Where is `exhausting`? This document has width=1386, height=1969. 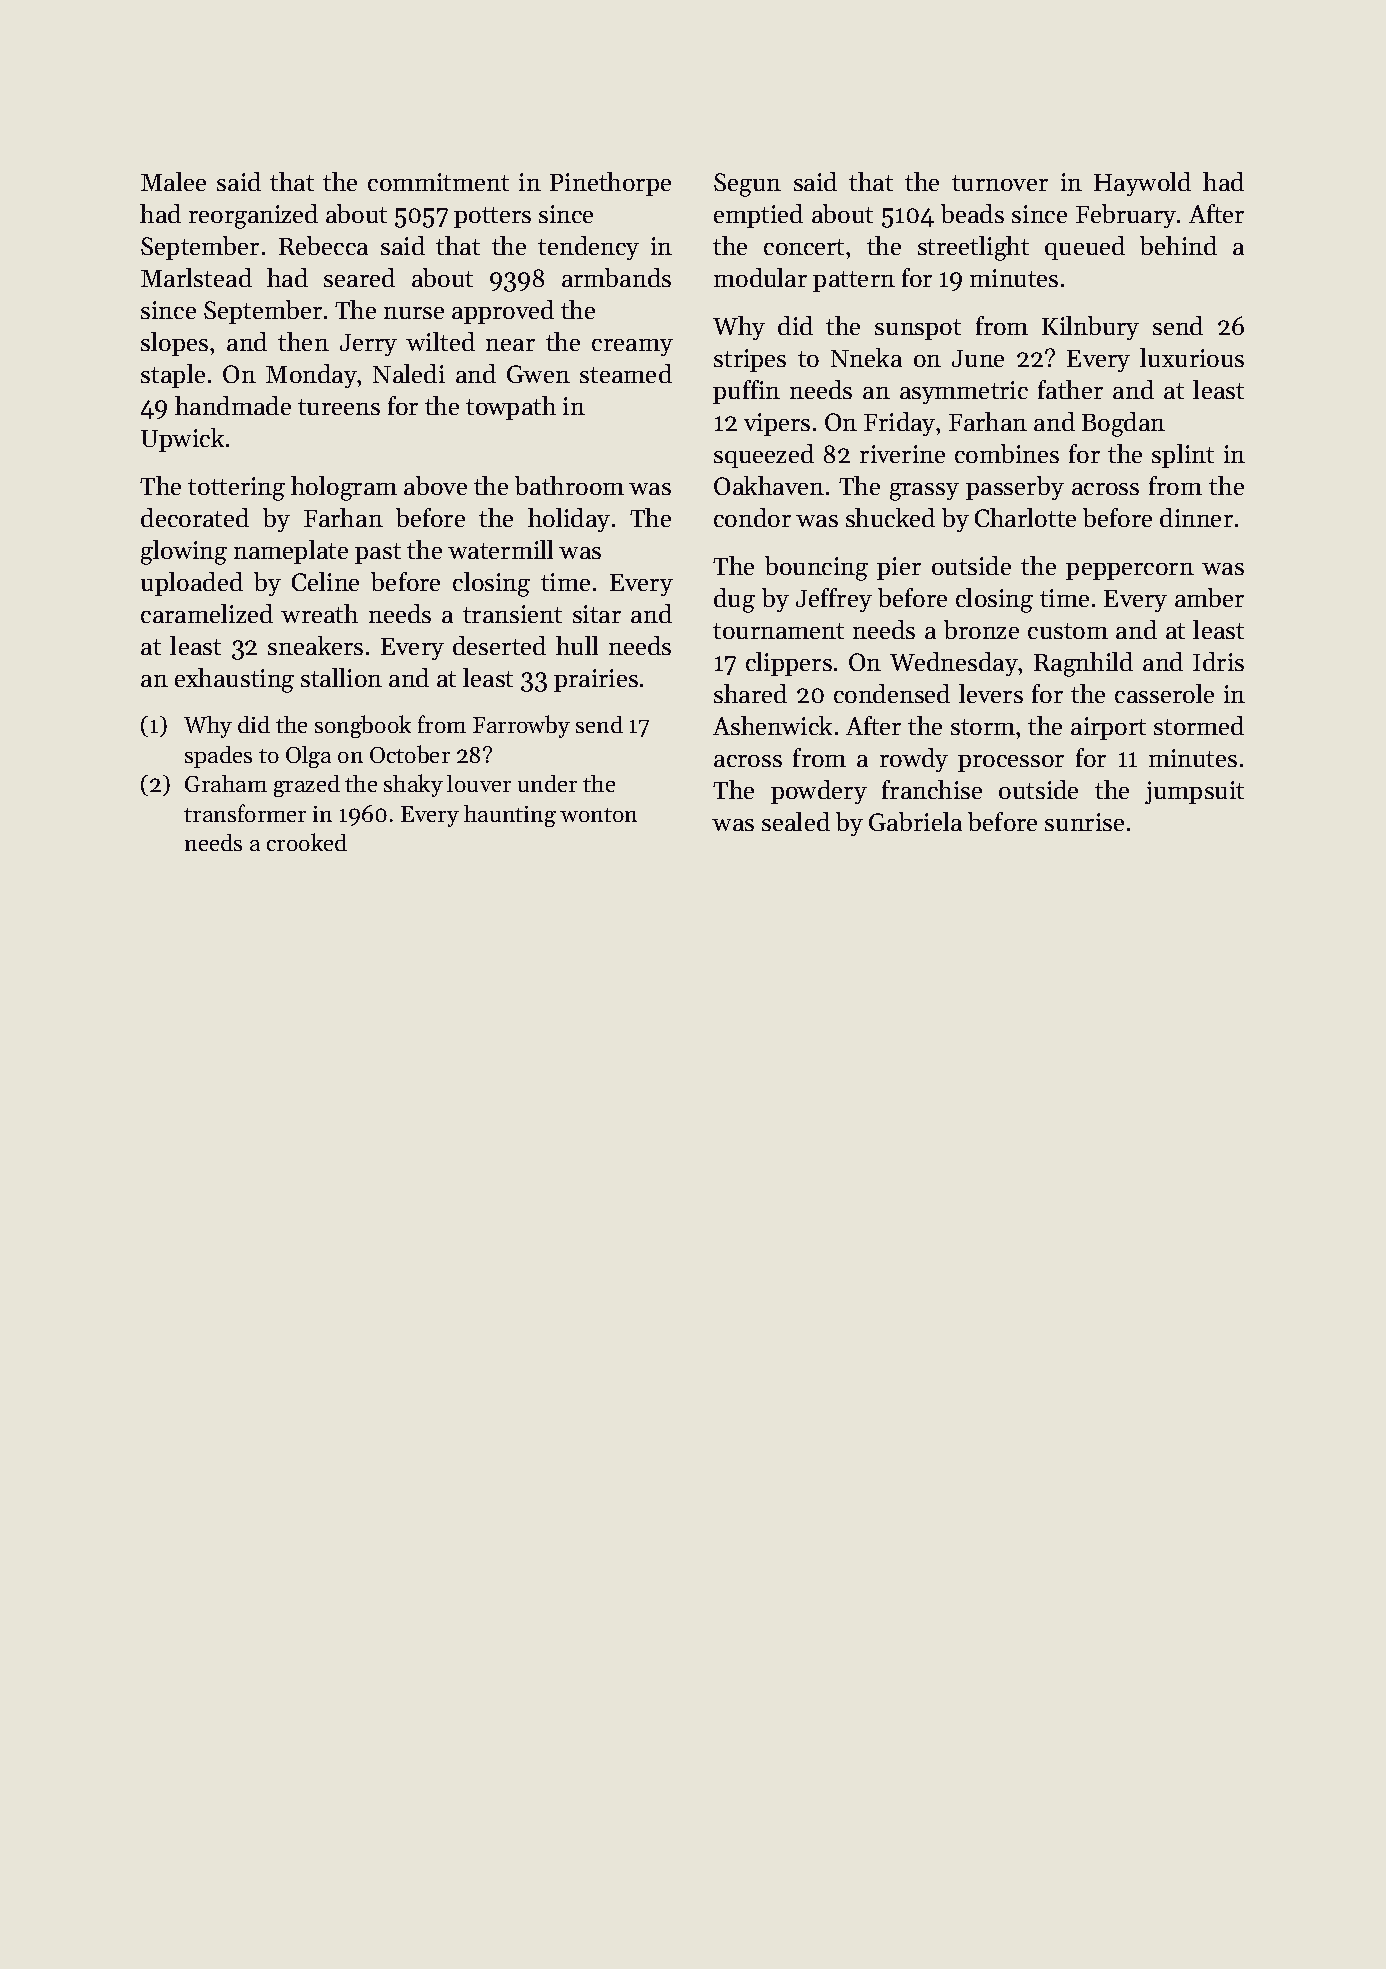
exhausting is located at coordinates (234, 680).
